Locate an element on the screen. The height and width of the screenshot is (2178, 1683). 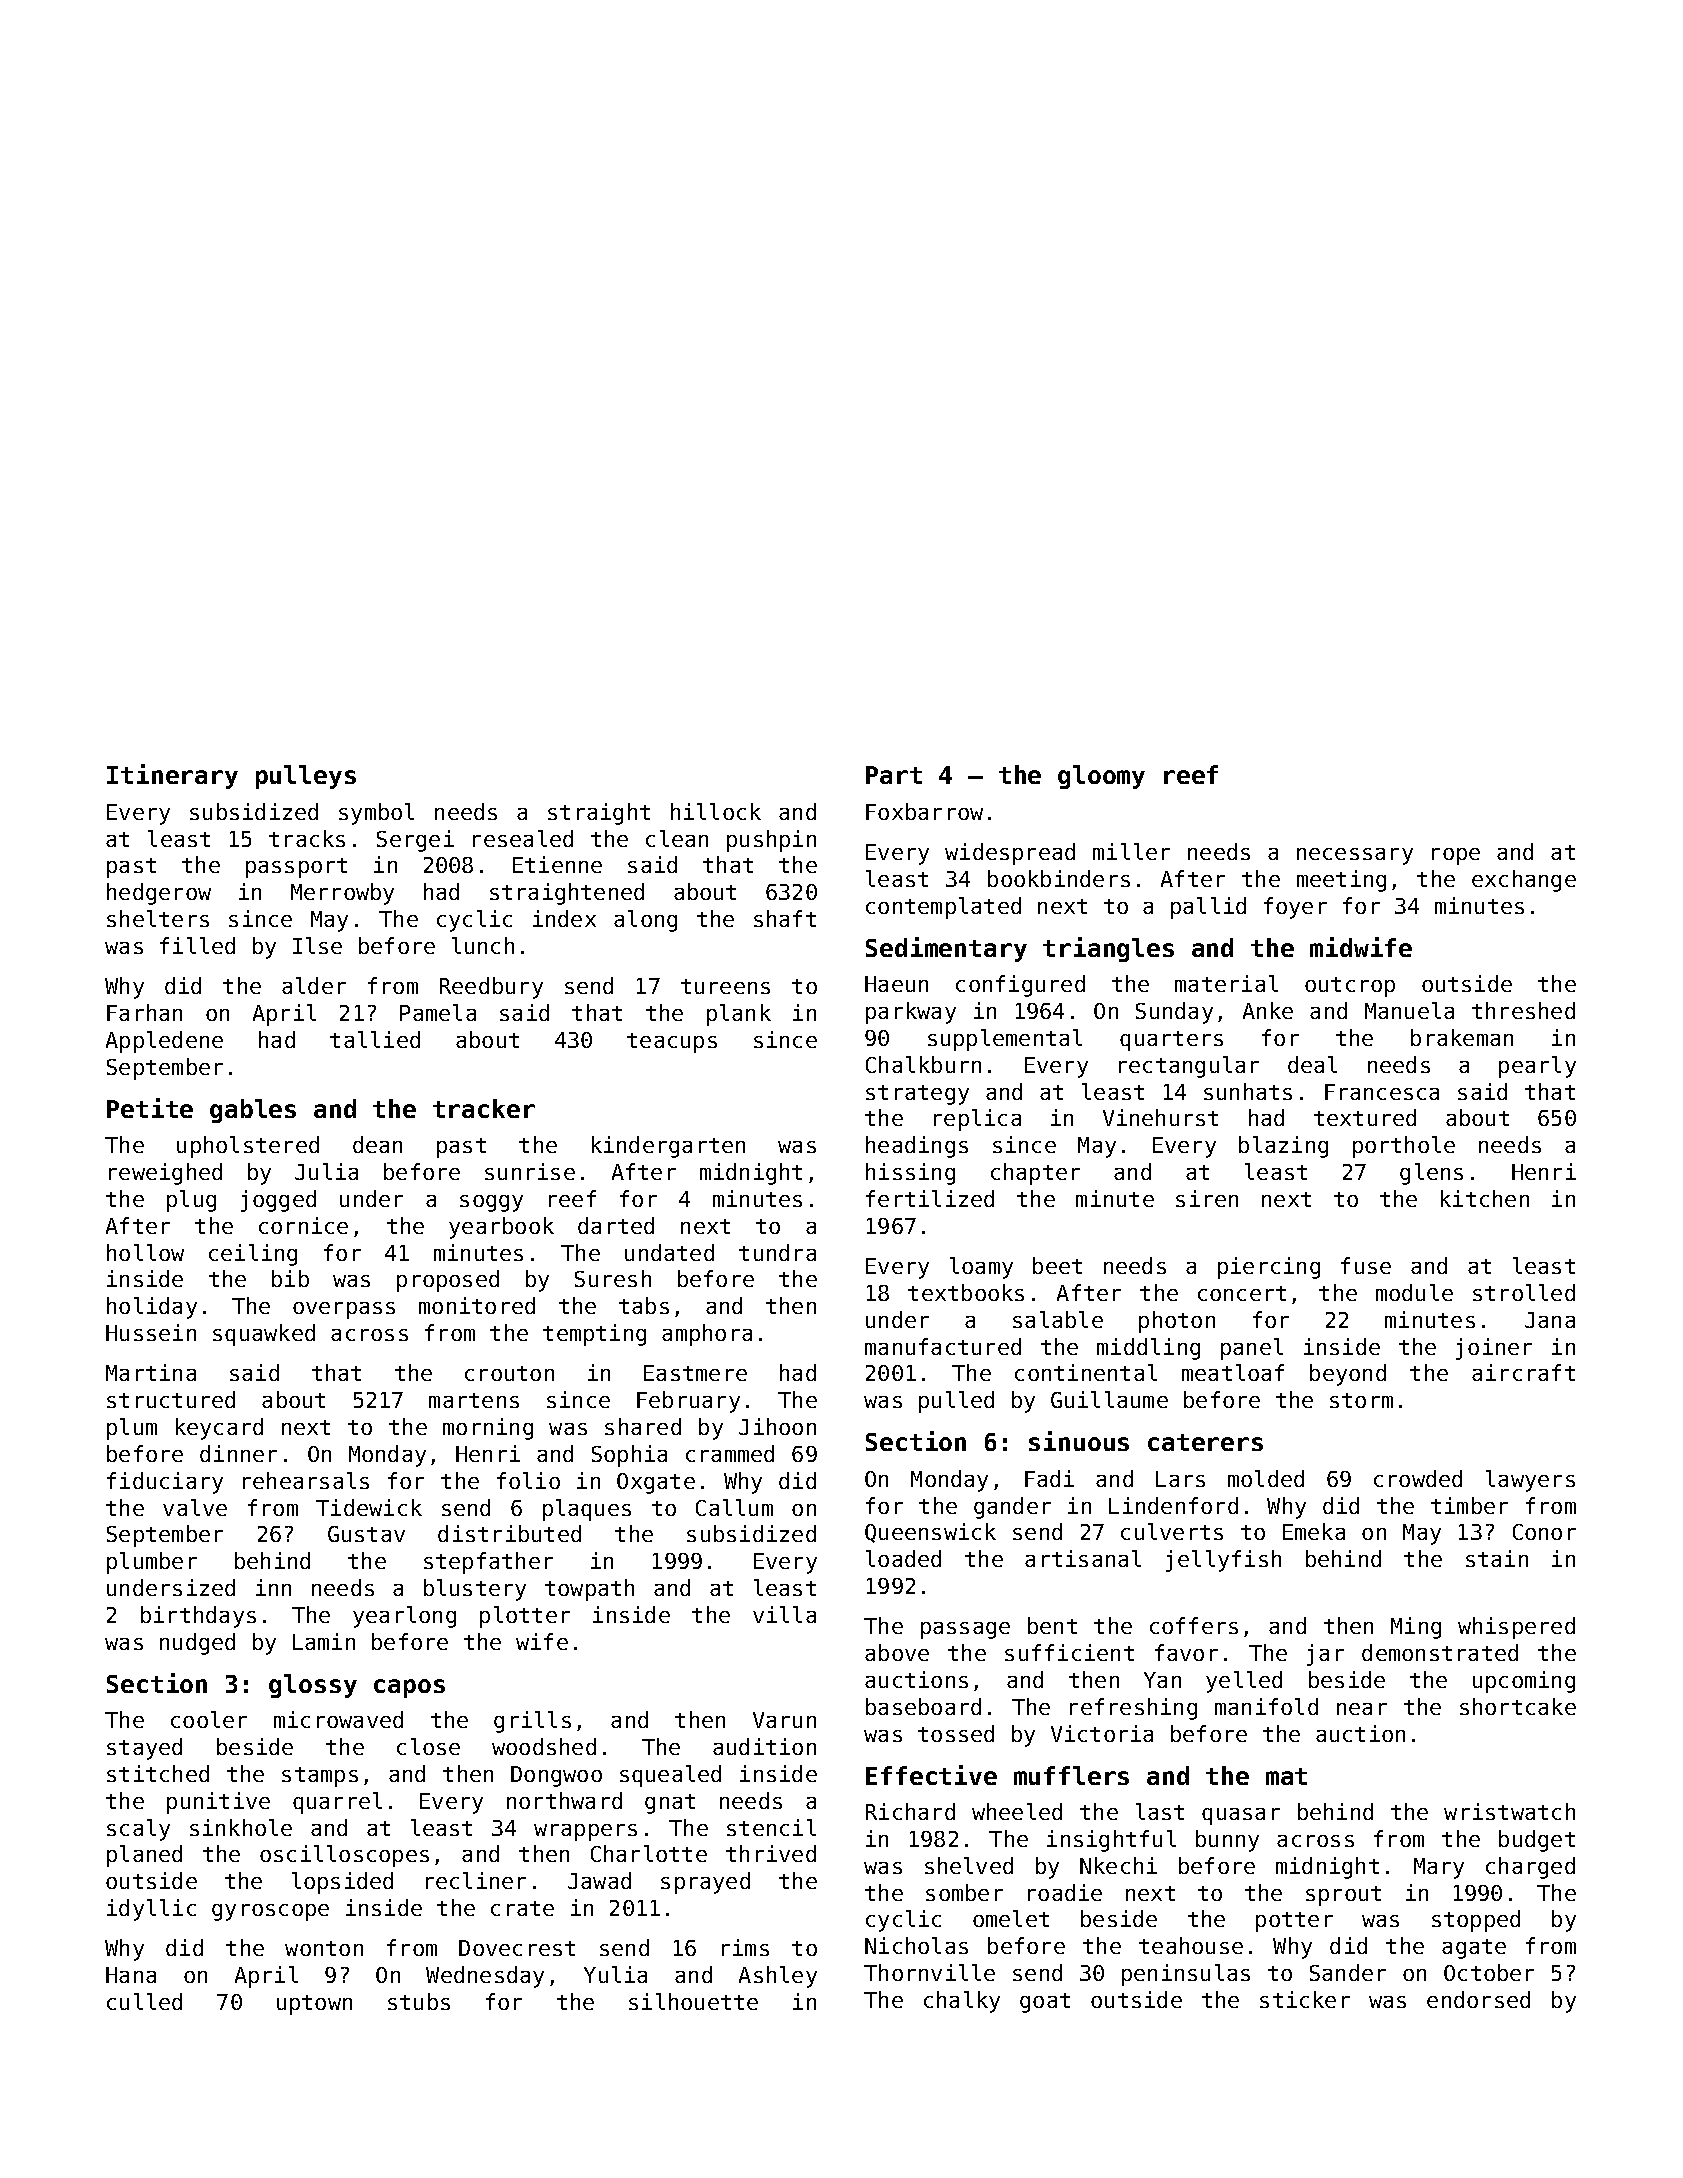
kindergarten is located at coordinates (668, 1147).
